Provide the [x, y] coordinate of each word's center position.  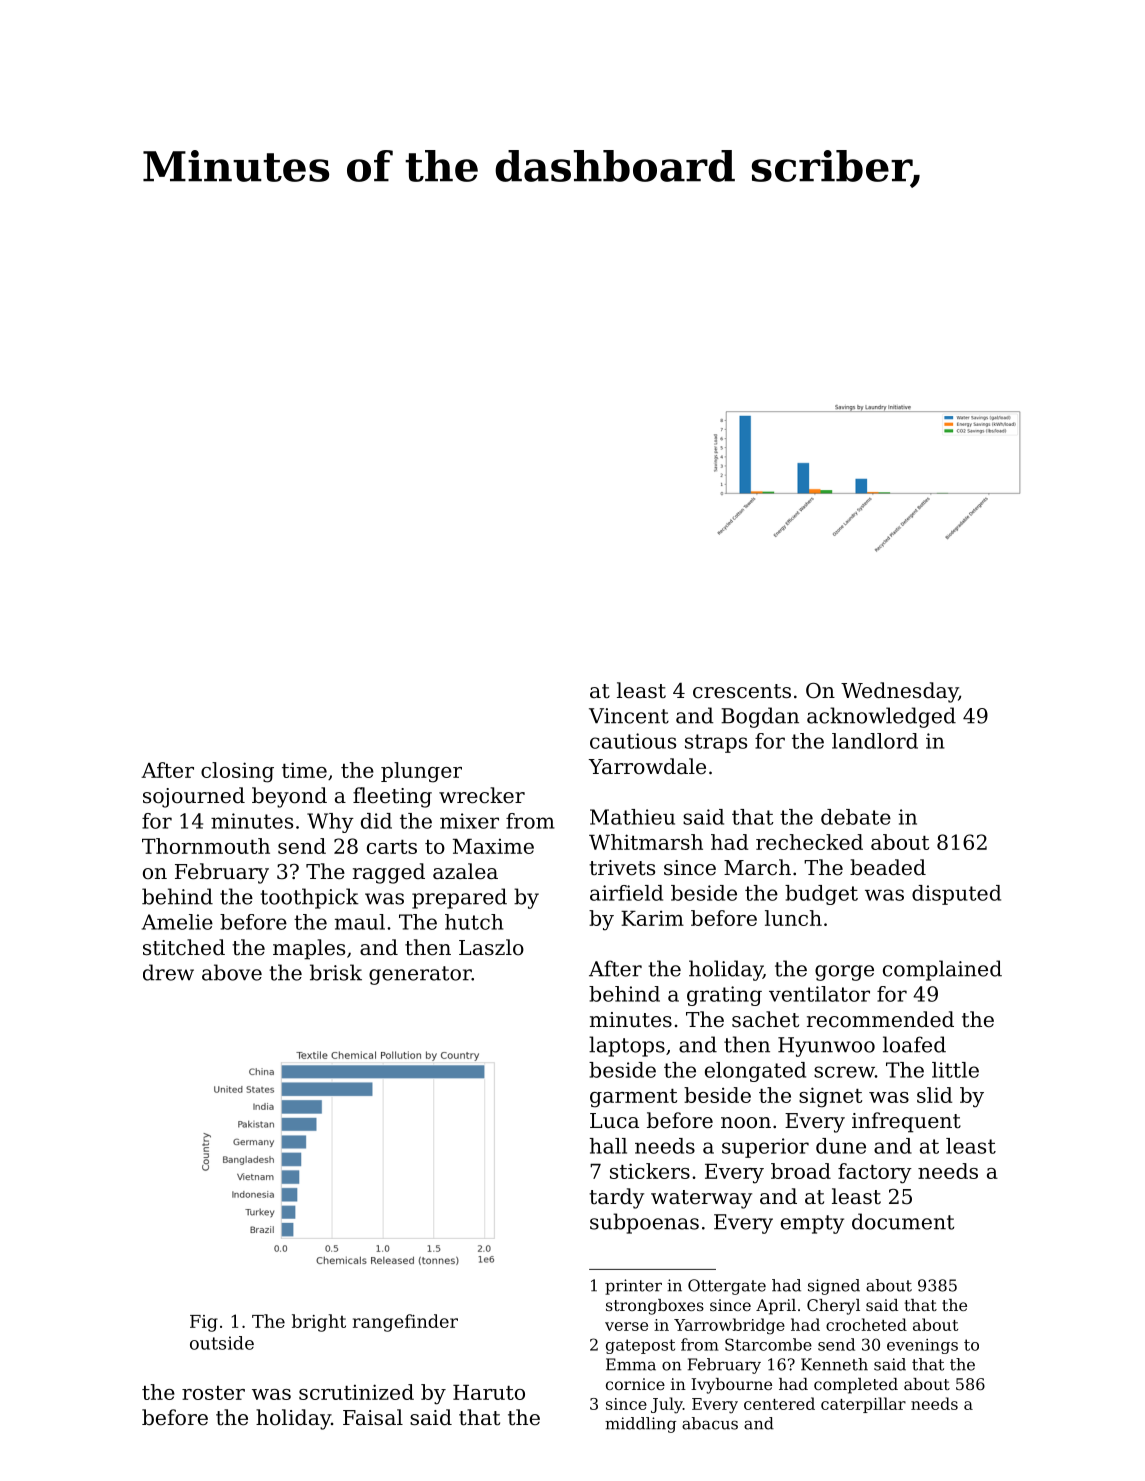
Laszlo [491, 947]
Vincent [629, 716]
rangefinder [405, 1323]
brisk [336, 972]
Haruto [489, 1392]
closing [237, 772]
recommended [880, 1019]
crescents [742, 691]
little [955, 1070]
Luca [614, 1121]
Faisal [373, 1417]
